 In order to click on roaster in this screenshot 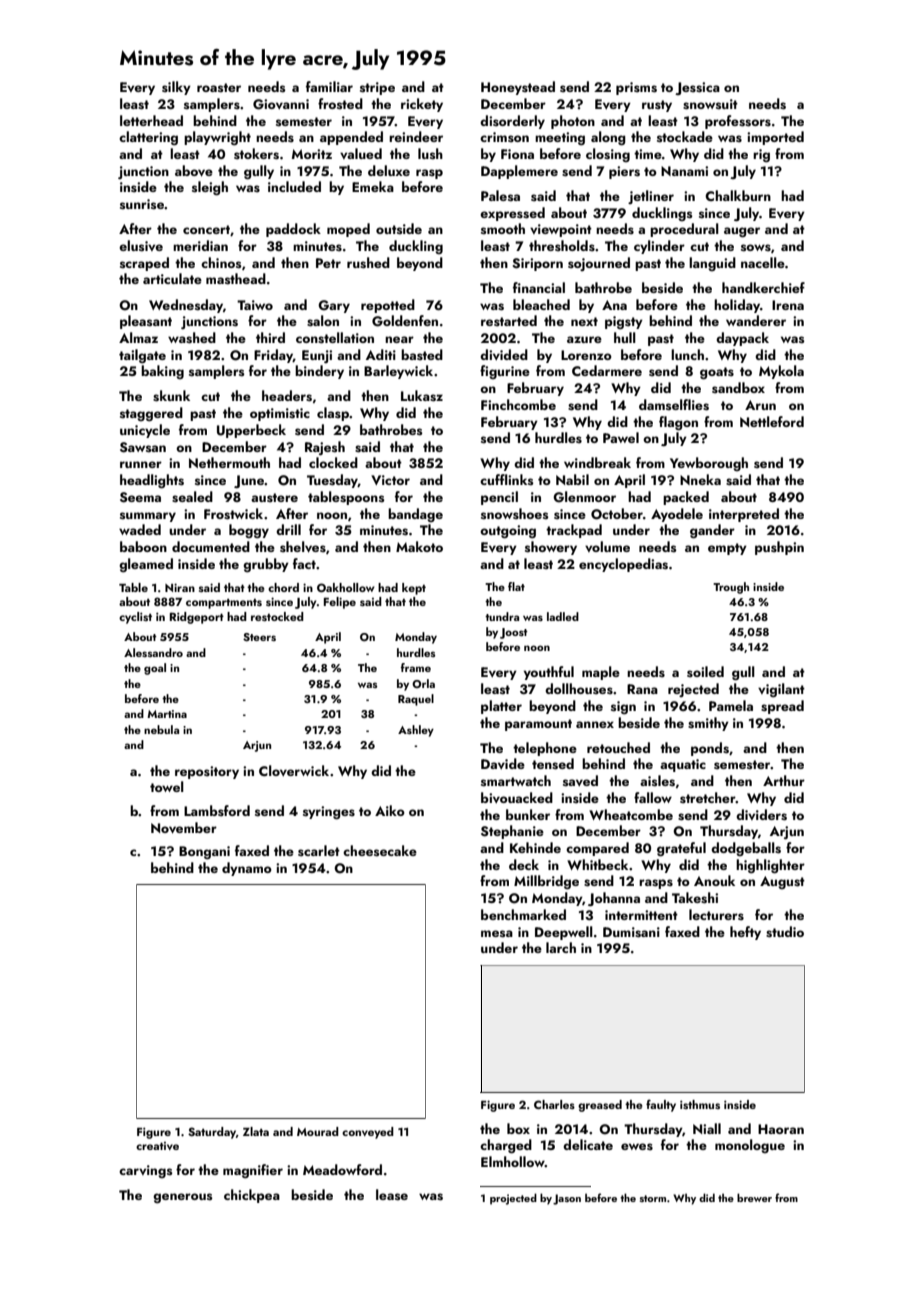, I will do `click(219, 87)`.
